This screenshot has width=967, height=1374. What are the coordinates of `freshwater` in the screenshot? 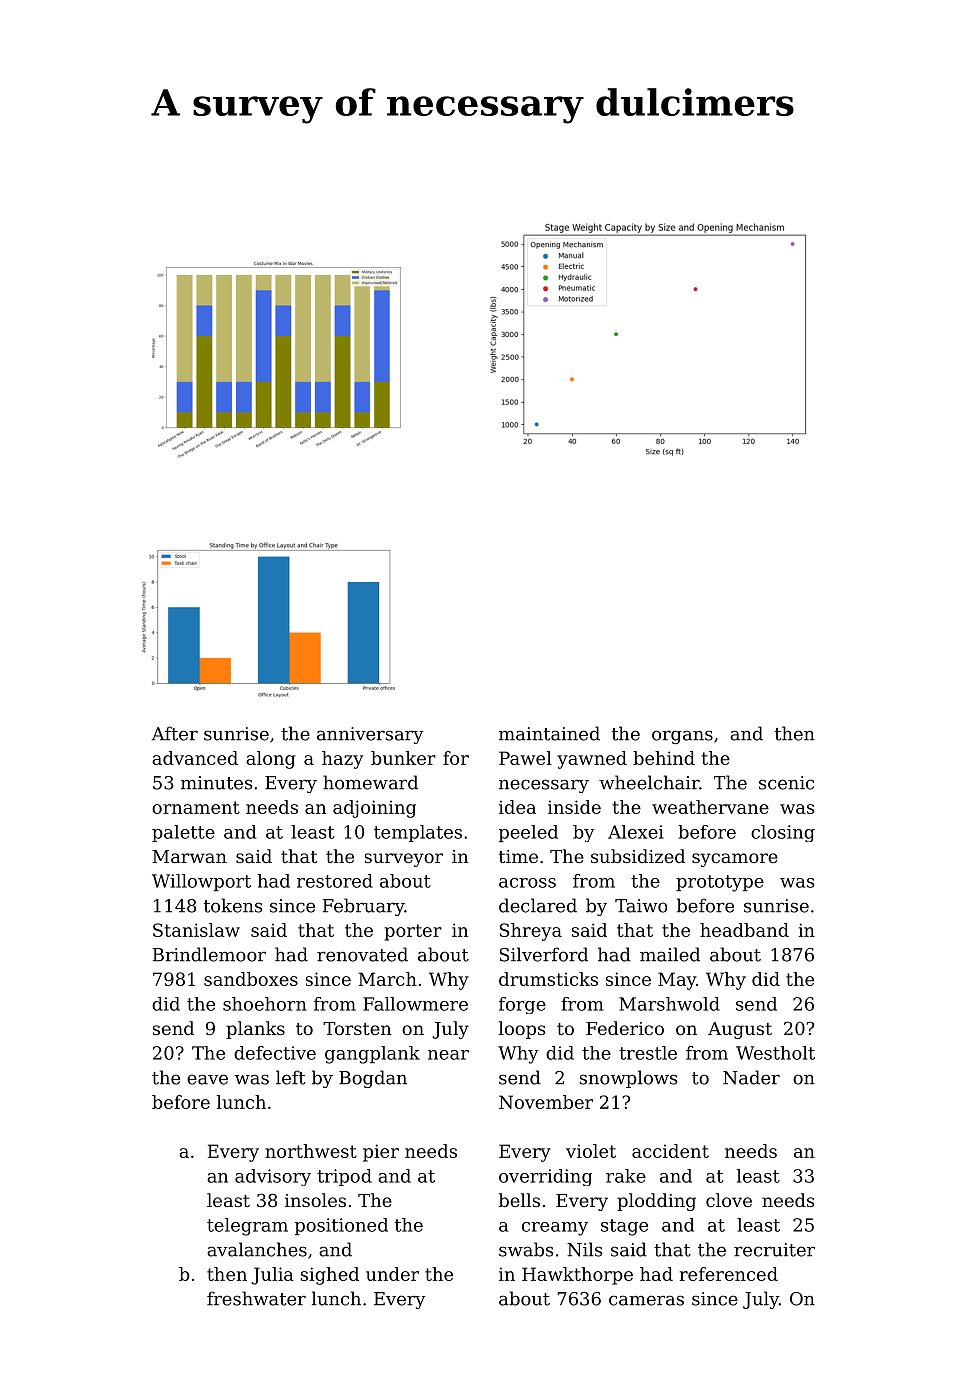 It's located at (256, 1298).
